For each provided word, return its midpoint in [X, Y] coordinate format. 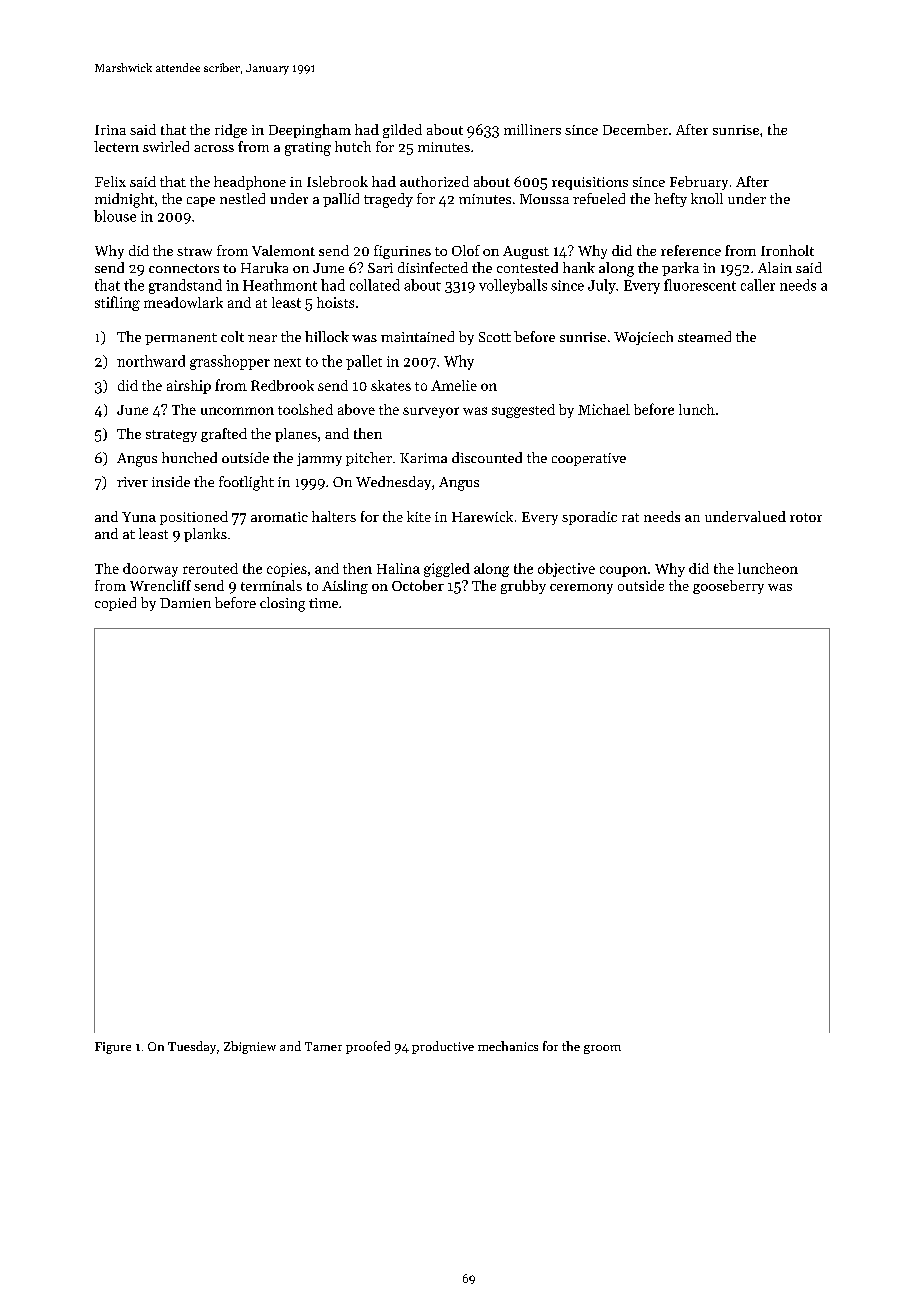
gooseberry [728, 587]
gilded [402, 131]
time [323, 603]
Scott [495, 337]
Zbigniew [250, 1047]
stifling [117, 303]
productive [443, 1047]
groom [602, 1049]
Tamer [323, 1046]
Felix [110, 181]
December [635, 129]
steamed [704, 336]
